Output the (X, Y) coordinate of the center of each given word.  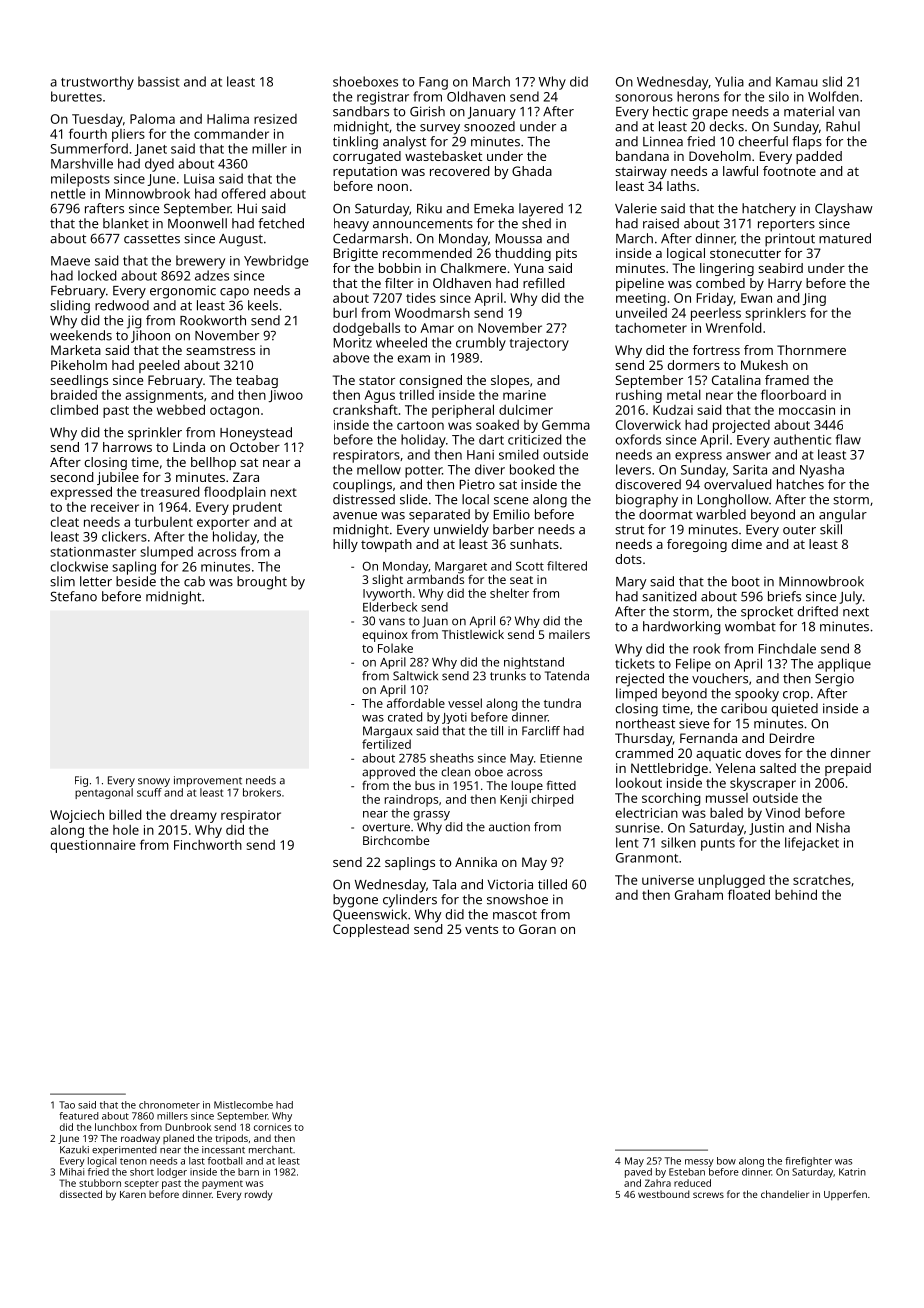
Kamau (797, 82)
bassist (158, 81)
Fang (433, 83)
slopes (510, 381)
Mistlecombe (243, 1105)
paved (638, 1173)
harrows (127, 447)
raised (661, 223)
